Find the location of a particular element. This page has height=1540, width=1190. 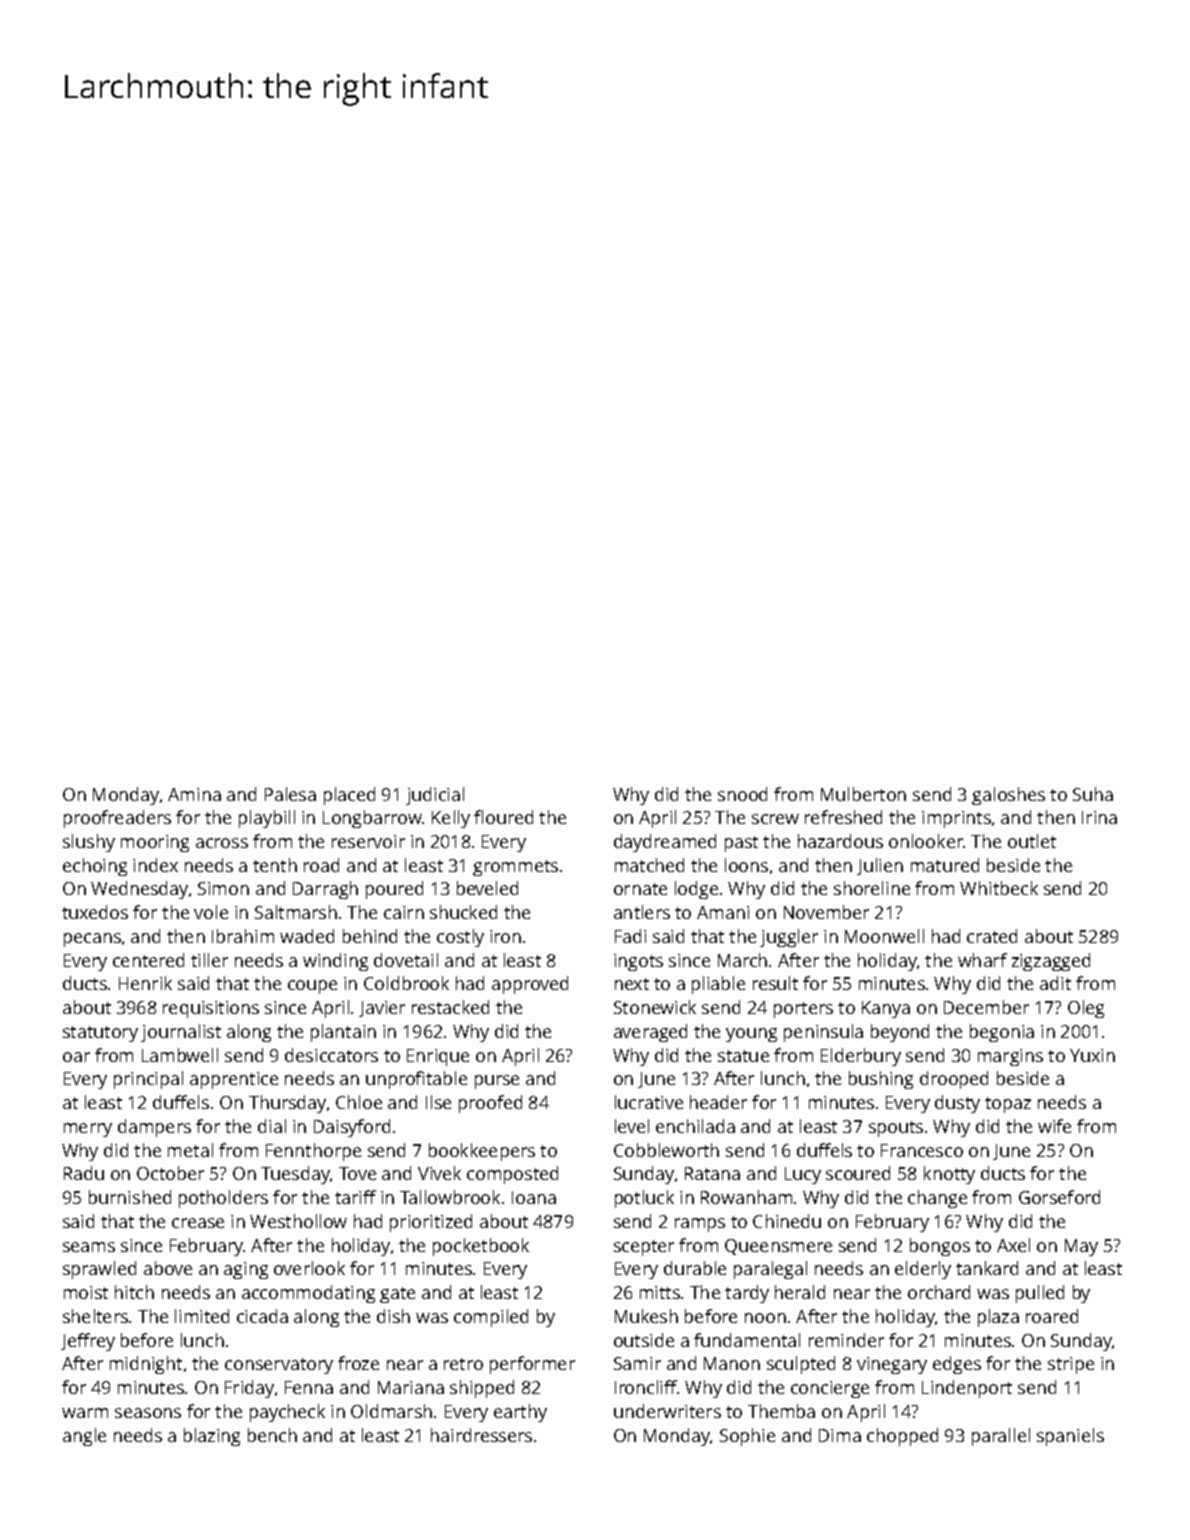

Amina is located at coordinates (194, 794).
